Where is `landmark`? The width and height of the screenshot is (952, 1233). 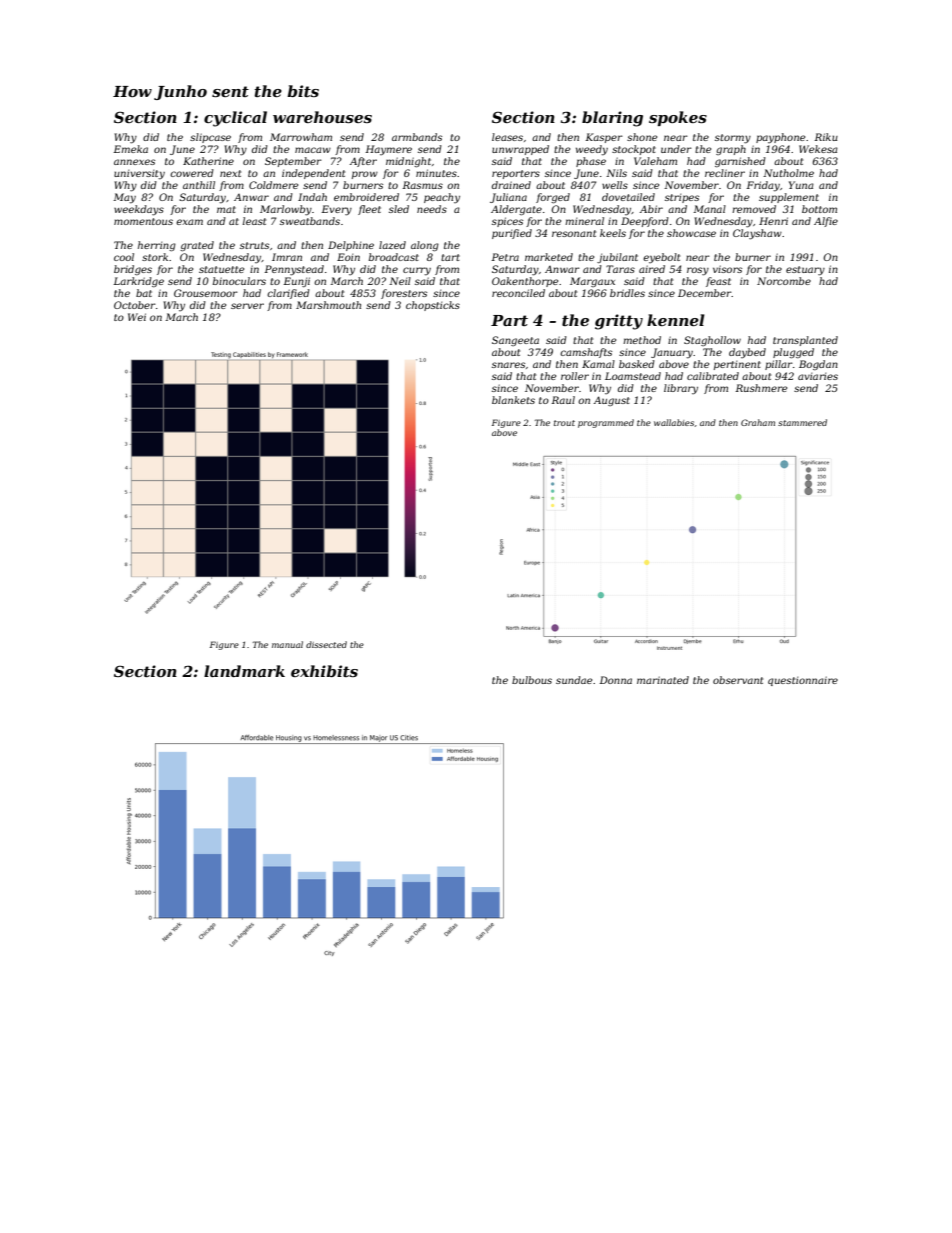
landmark is located at coordinates (244, 671).
